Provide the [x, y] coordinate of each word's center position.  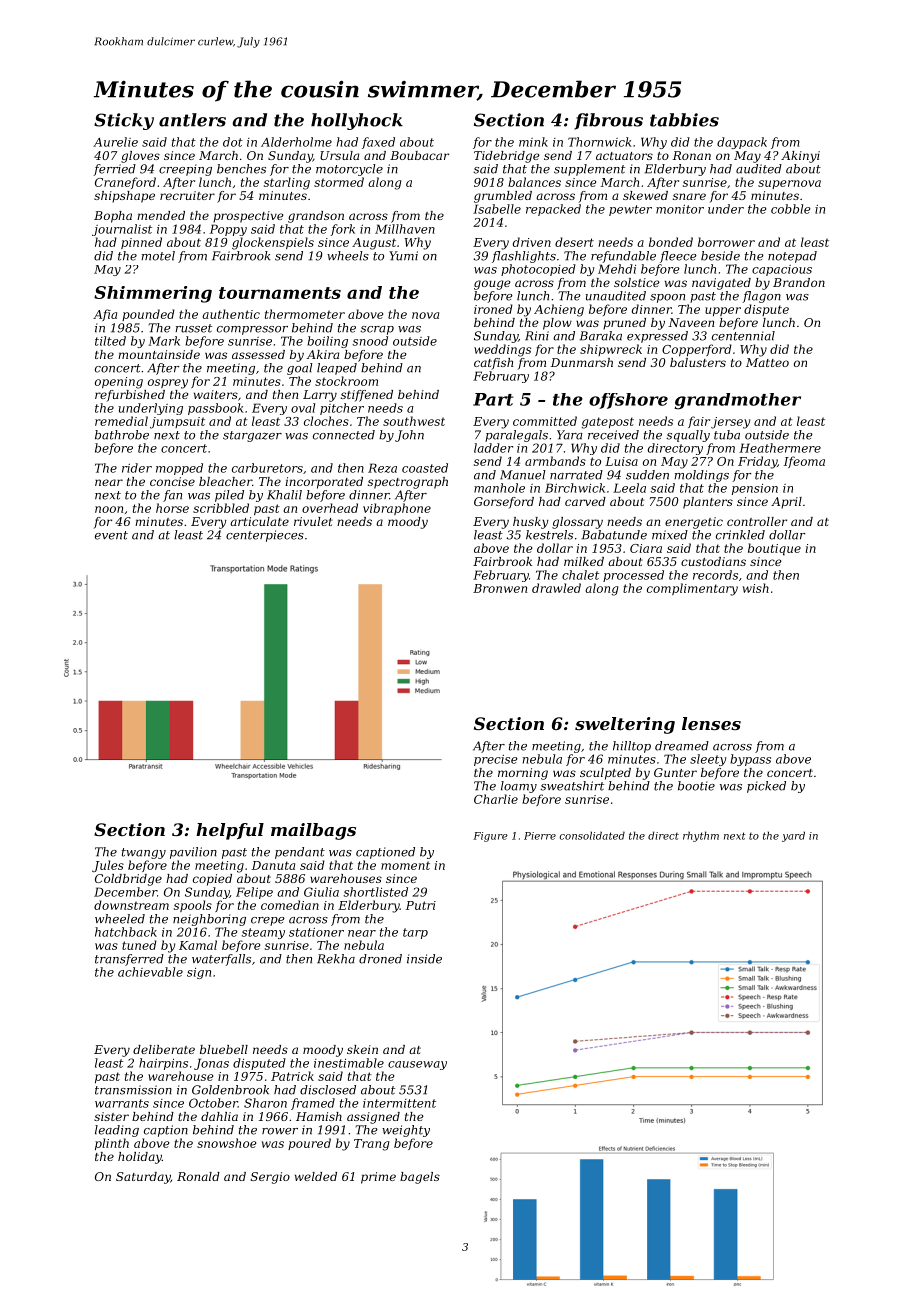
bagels [420, 1178]
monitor [680, 209]
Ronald [198, 1176]
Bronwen [500, 588]
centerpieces [265, 536]
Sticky [124, 121]
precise [496, 760]
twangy [144, 853]
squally [688, 436]
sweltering [625, 725]
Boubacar [419, 155]
